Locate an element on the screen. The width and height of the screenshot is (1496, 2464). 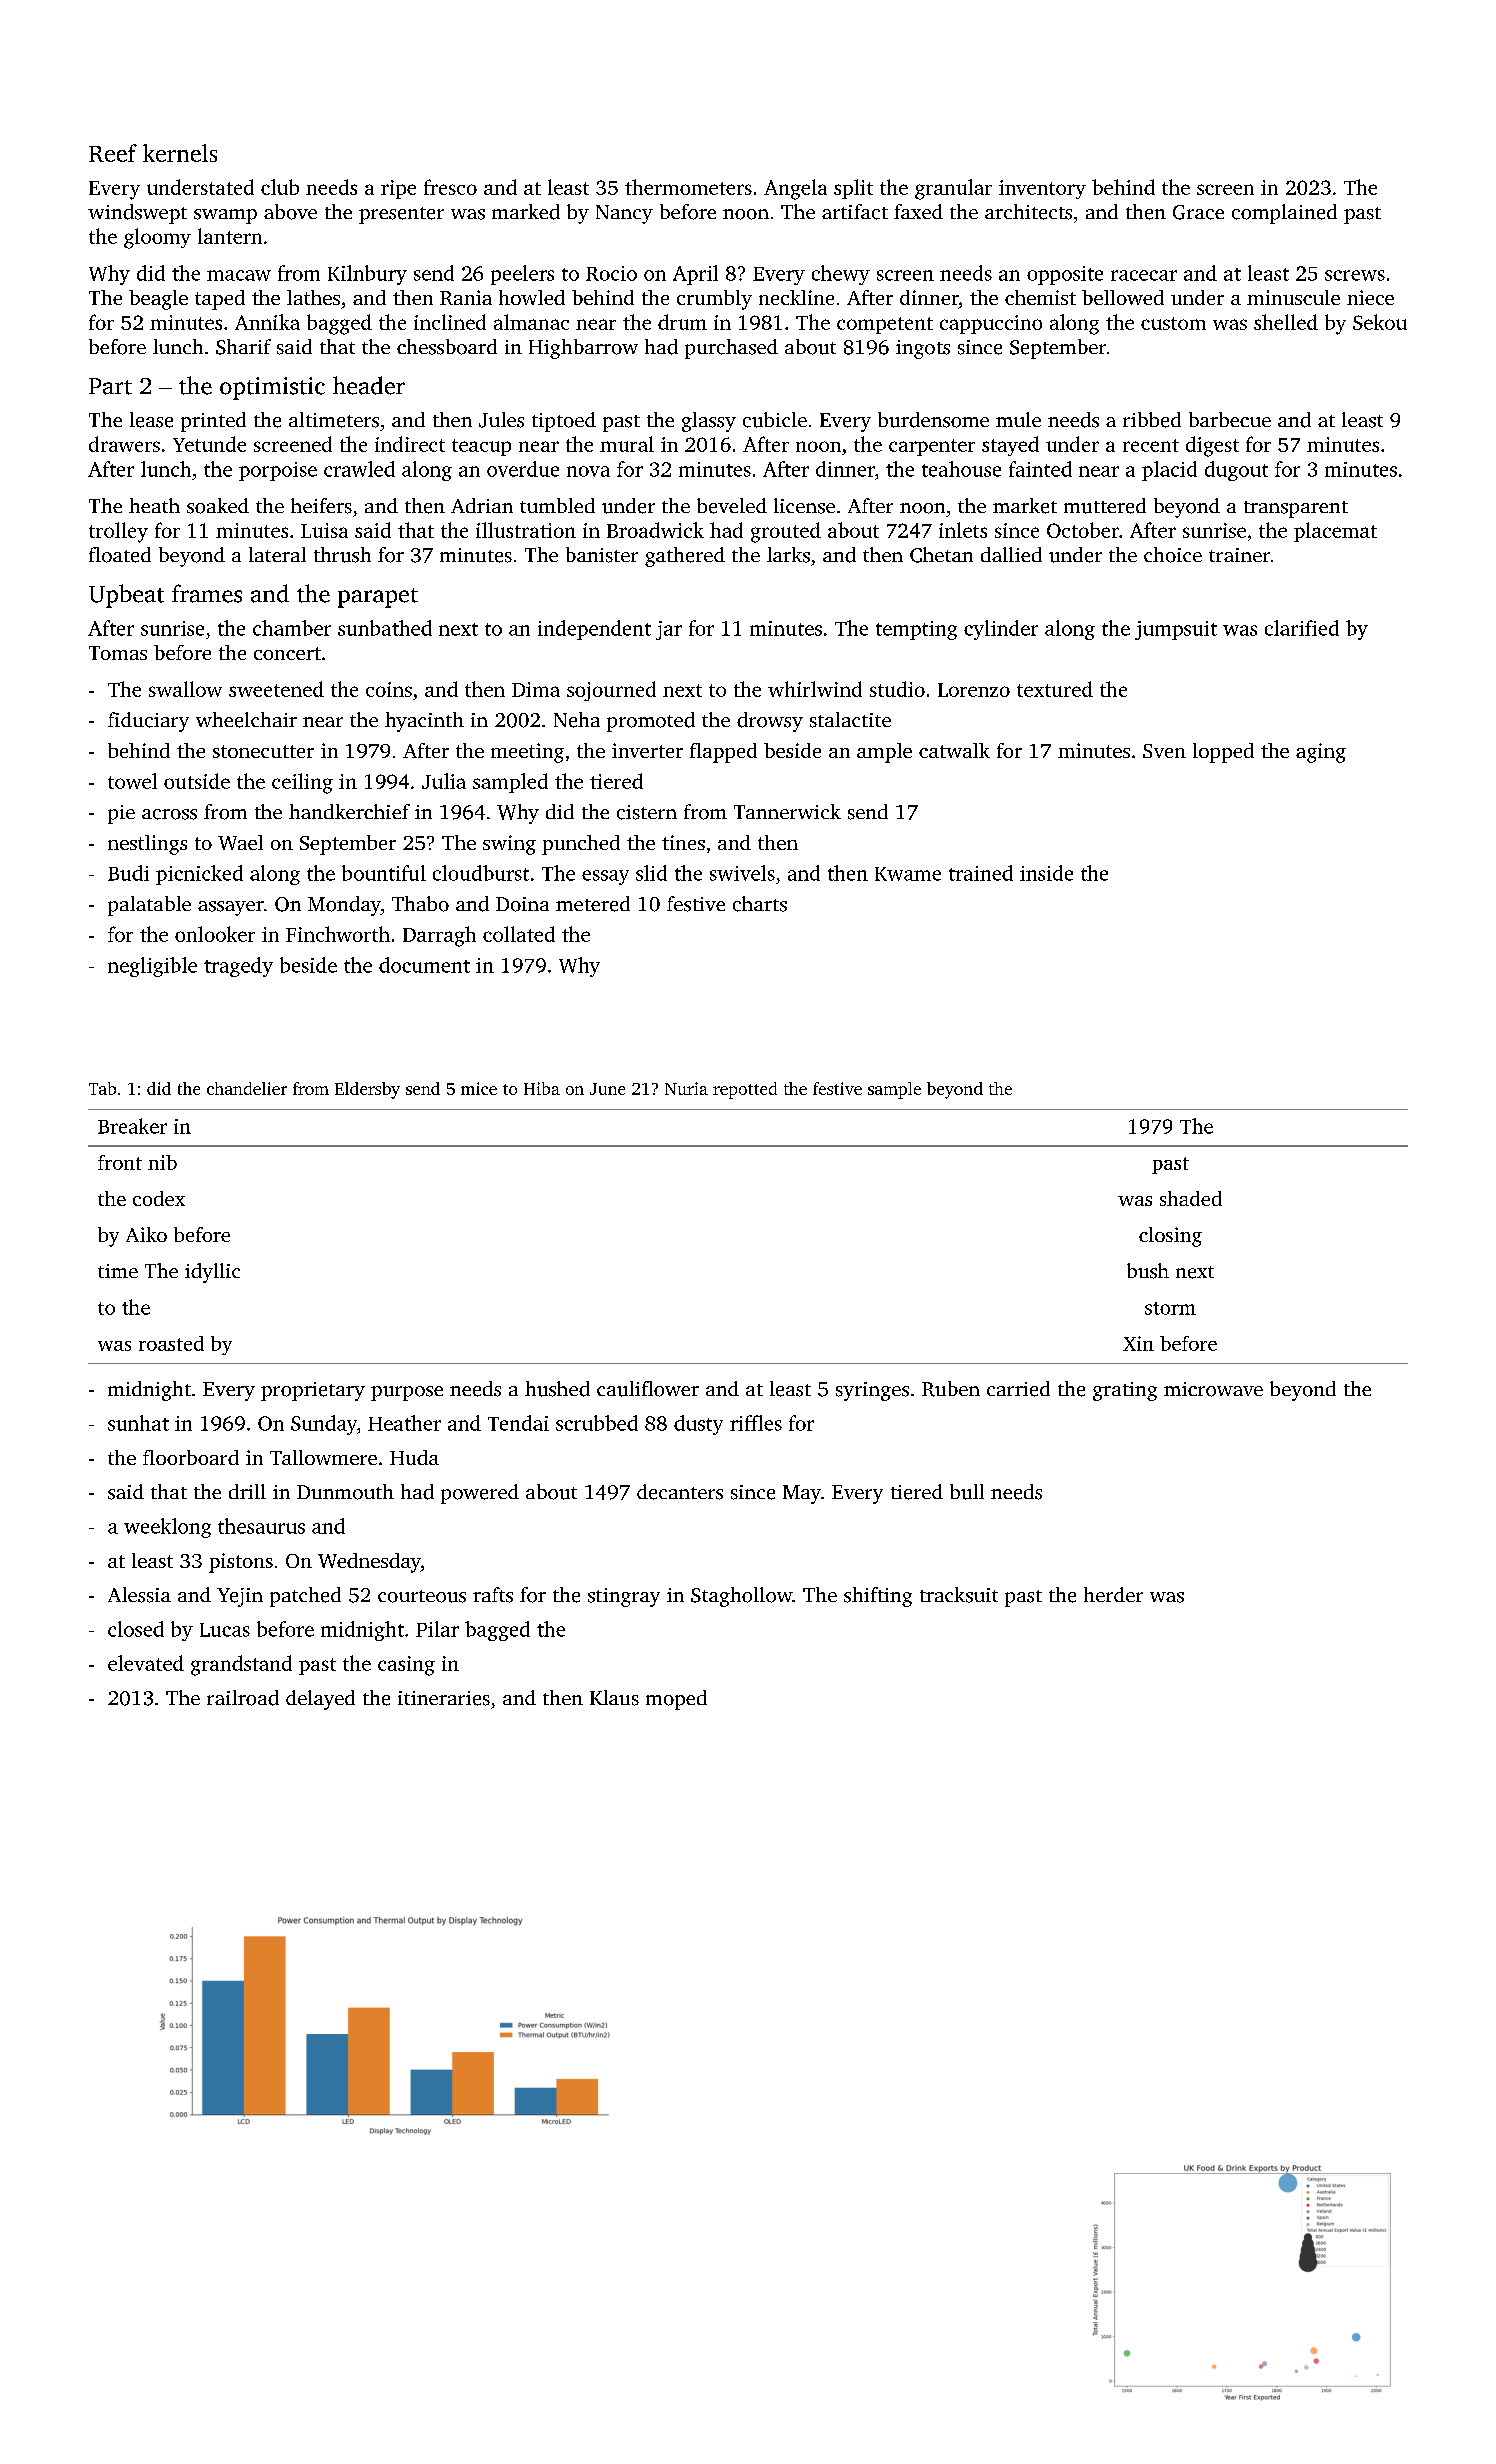
parapet is located at coordinates (378, 598).
